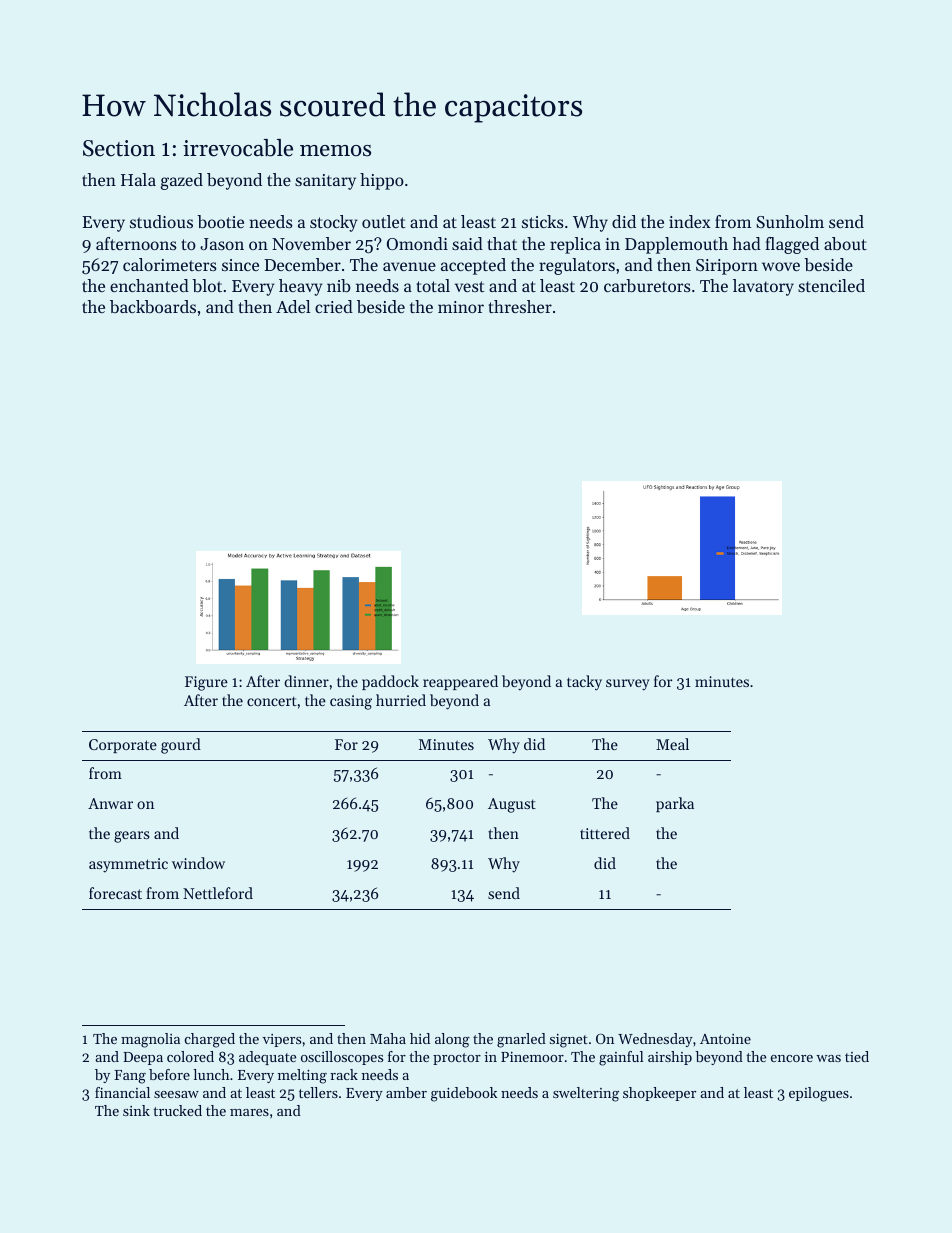 The image size is (952, 1233). I want to click on Meal, so click(672, 744).
